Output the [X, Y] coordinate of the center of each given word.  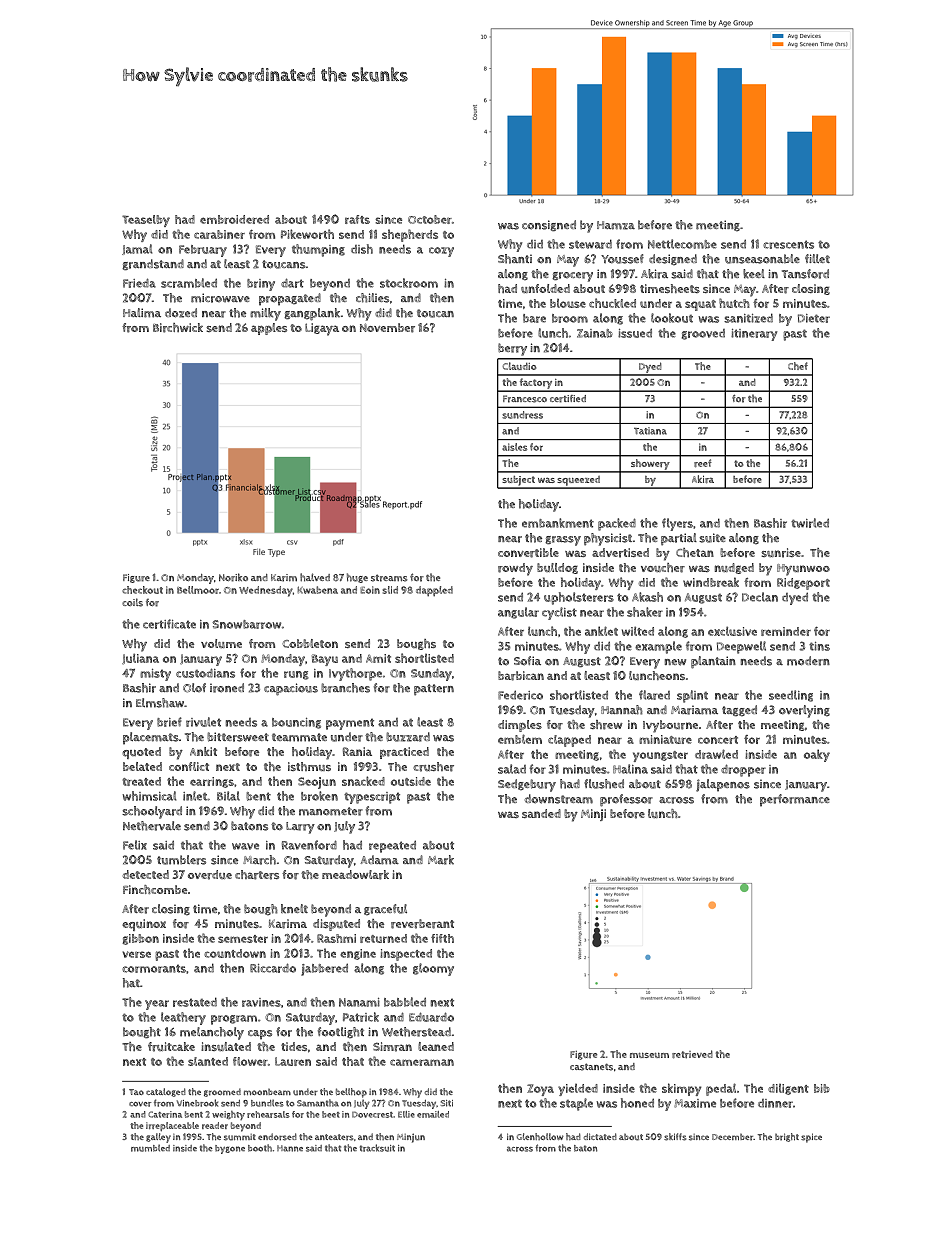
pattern [434, 690]
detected [146, 874]
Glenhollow [540, 1136]
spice [811, 1138]
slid [390, 590]
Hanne [290, 1148]
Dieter [814, 318]
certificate [169, 624]
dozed [181, 313]
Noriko [233, 577]
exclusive [732, 631]
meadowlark [355, 875]
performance [795, 800]
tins [819, 646]
